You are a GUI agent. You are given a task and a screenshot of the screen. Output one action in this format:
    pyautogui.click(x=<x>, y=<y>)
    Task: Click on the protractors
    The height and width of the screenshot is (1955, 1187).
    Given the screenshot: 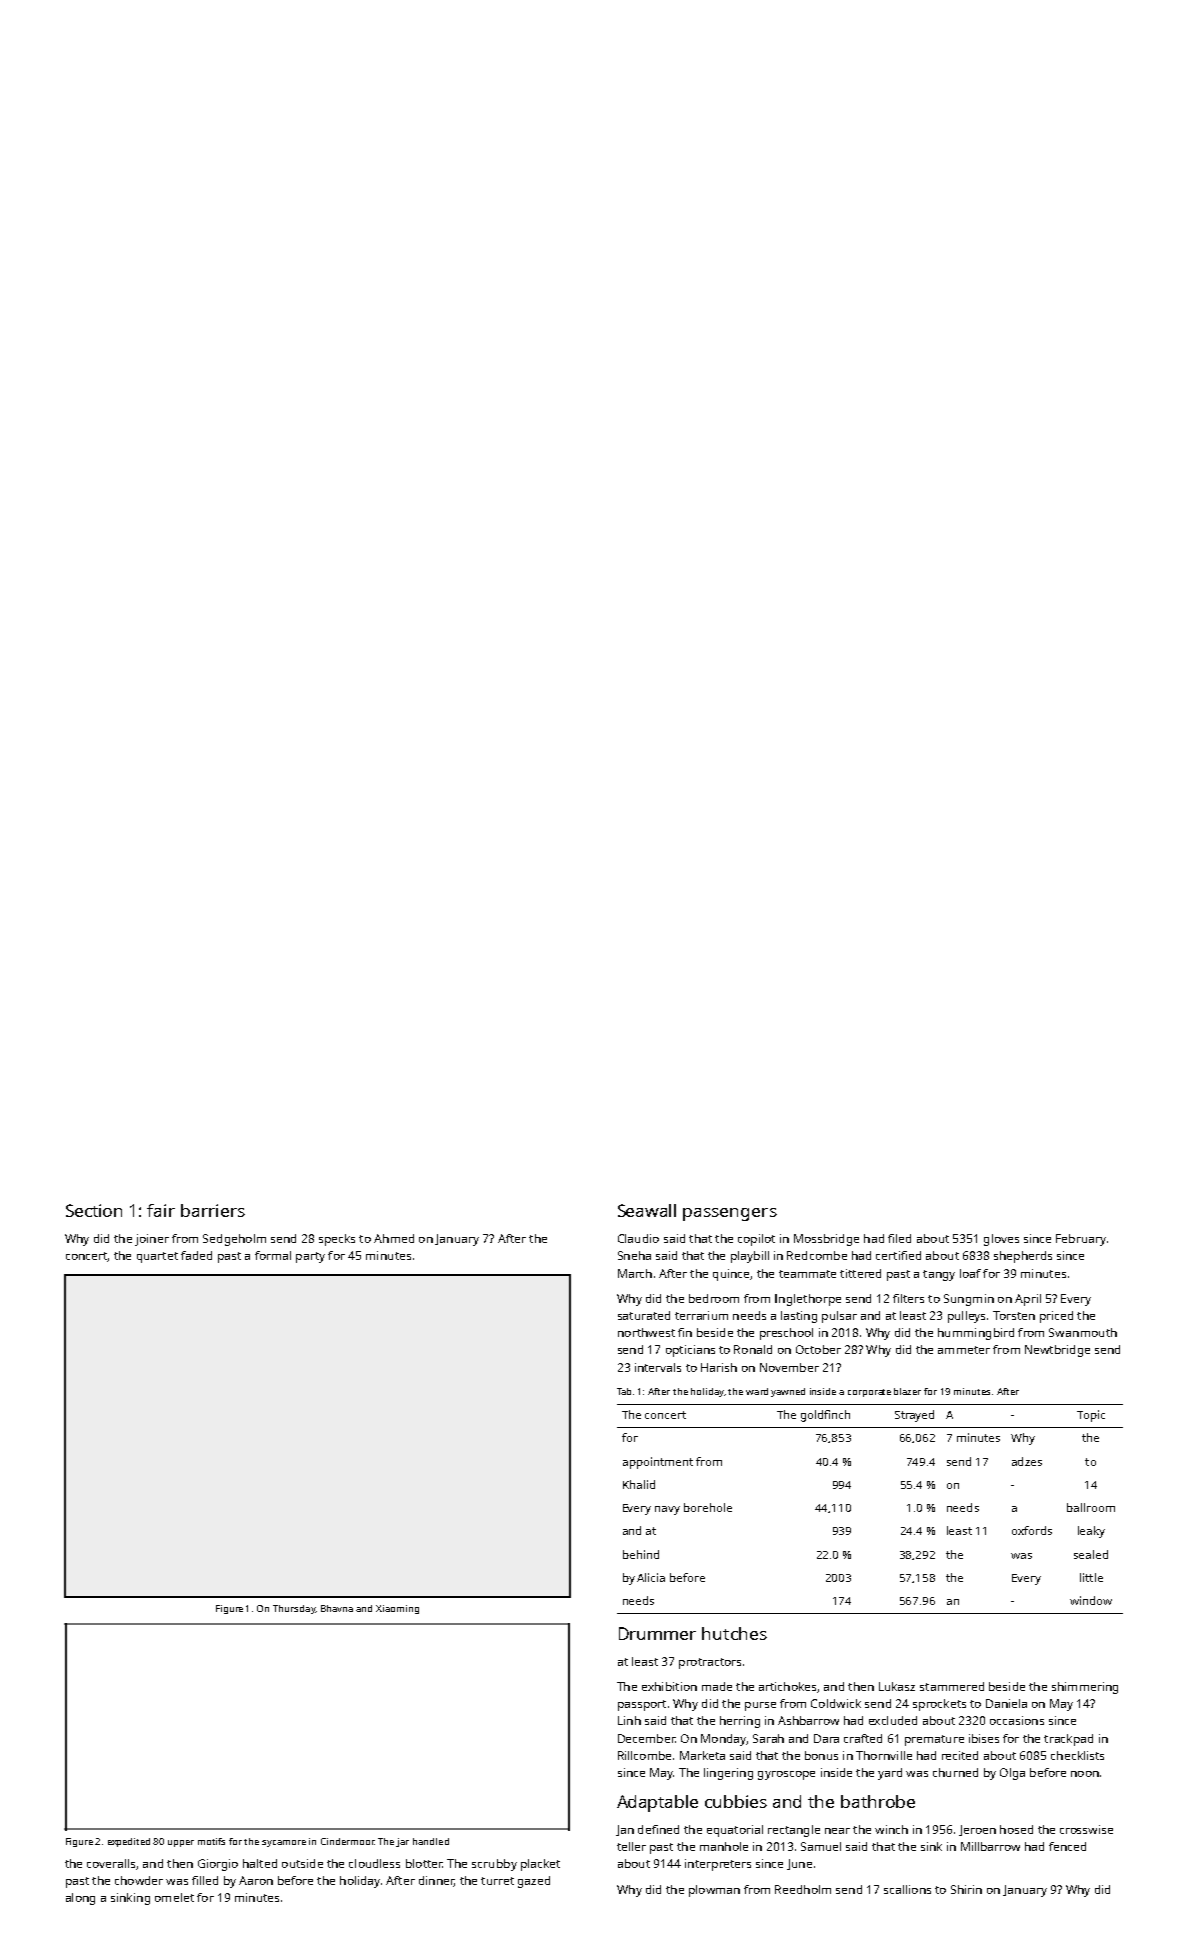 What is the action you would take?
    pyautogui.click(x=710, y=1663)
